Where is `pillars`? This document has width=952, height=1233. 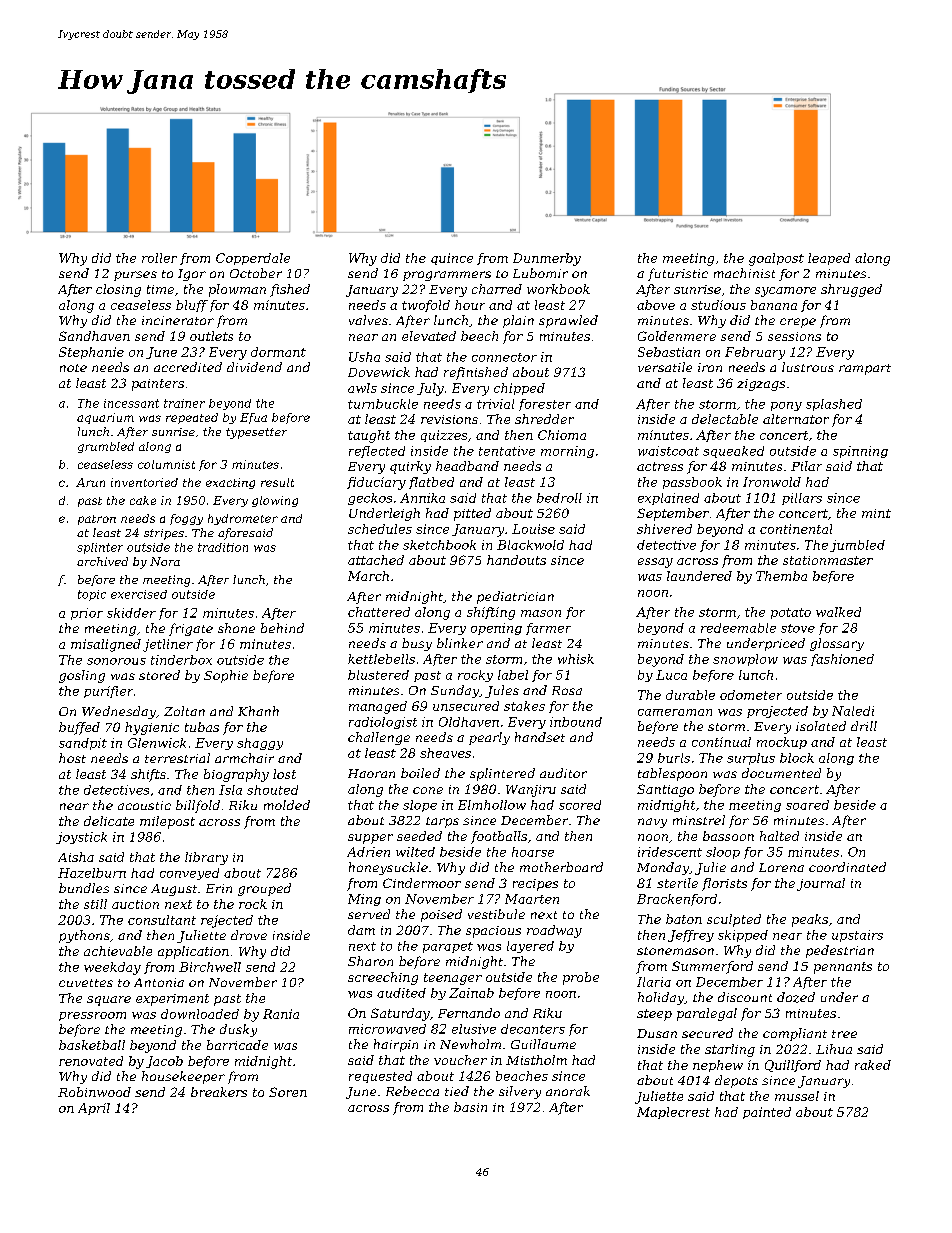 pillars is located at coordinates (802, 499).
